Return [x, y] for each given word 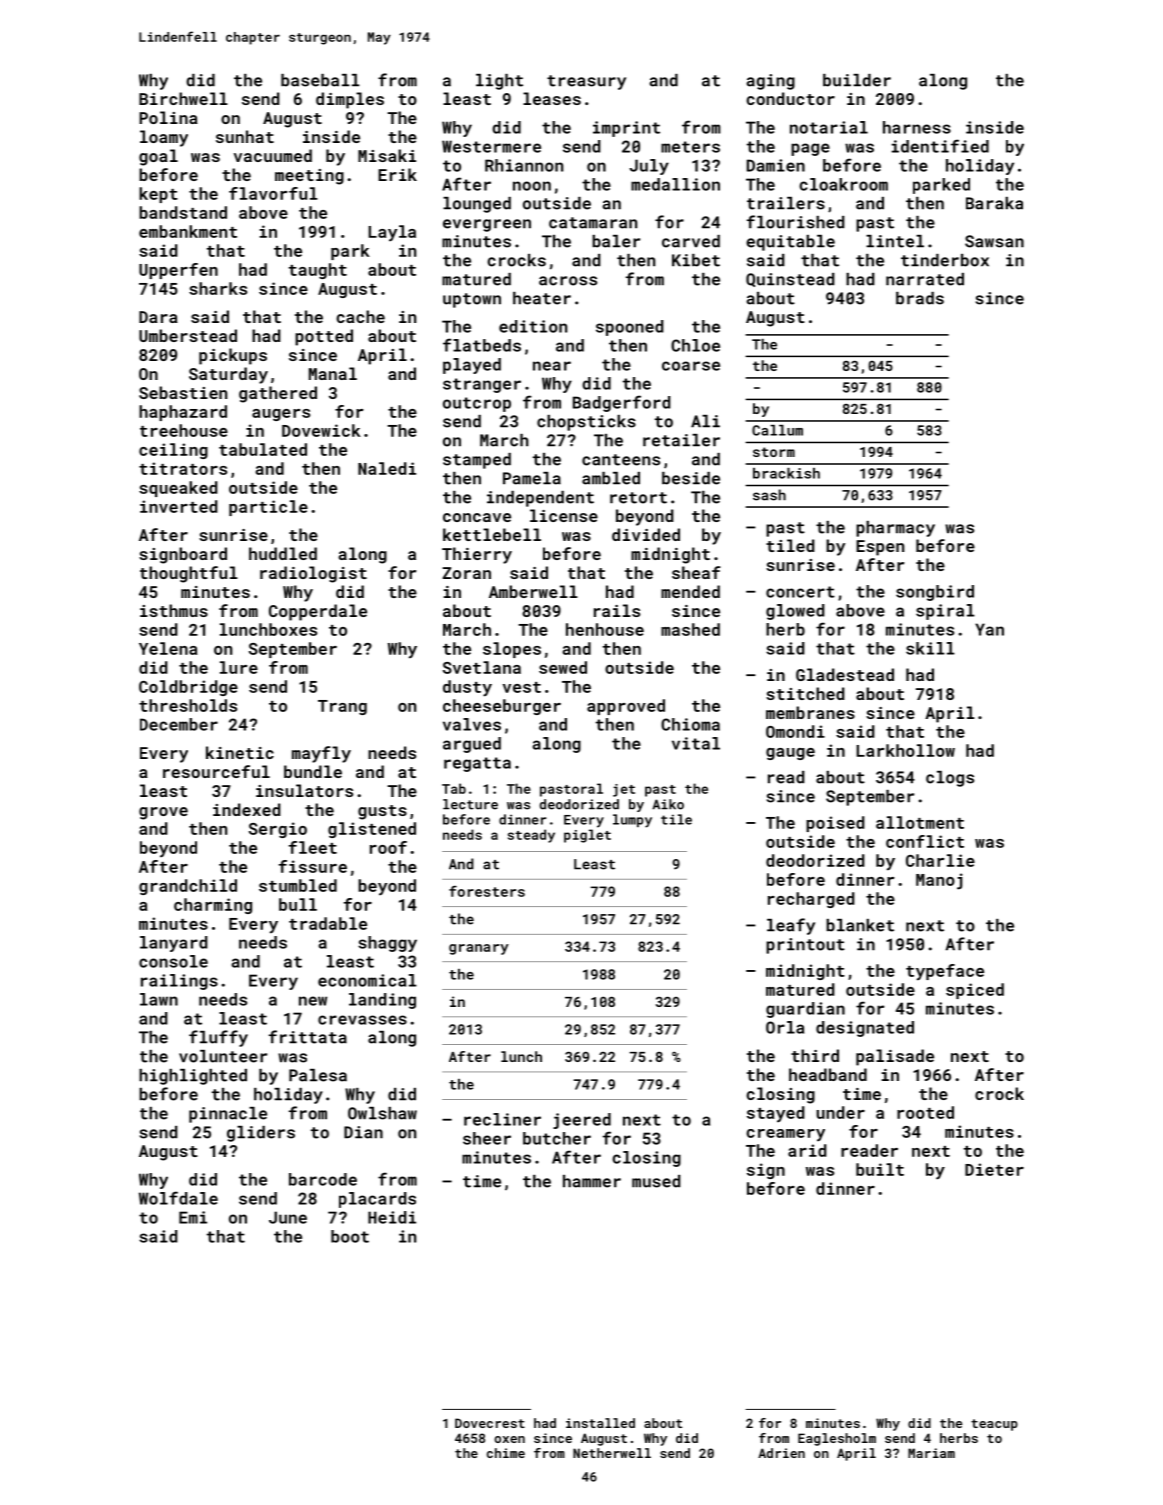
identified [940, 146]
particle [268, 508]
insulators [304, 790]
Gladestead [845, 674]
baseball [320, 80]
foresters [487, 891]
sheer [487, 1138]
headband [828, 1074]
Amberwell [533, 591]
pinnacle [228, 1115]
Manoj [939, 881]
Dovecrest [490, 1423]
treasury [586, 82]
